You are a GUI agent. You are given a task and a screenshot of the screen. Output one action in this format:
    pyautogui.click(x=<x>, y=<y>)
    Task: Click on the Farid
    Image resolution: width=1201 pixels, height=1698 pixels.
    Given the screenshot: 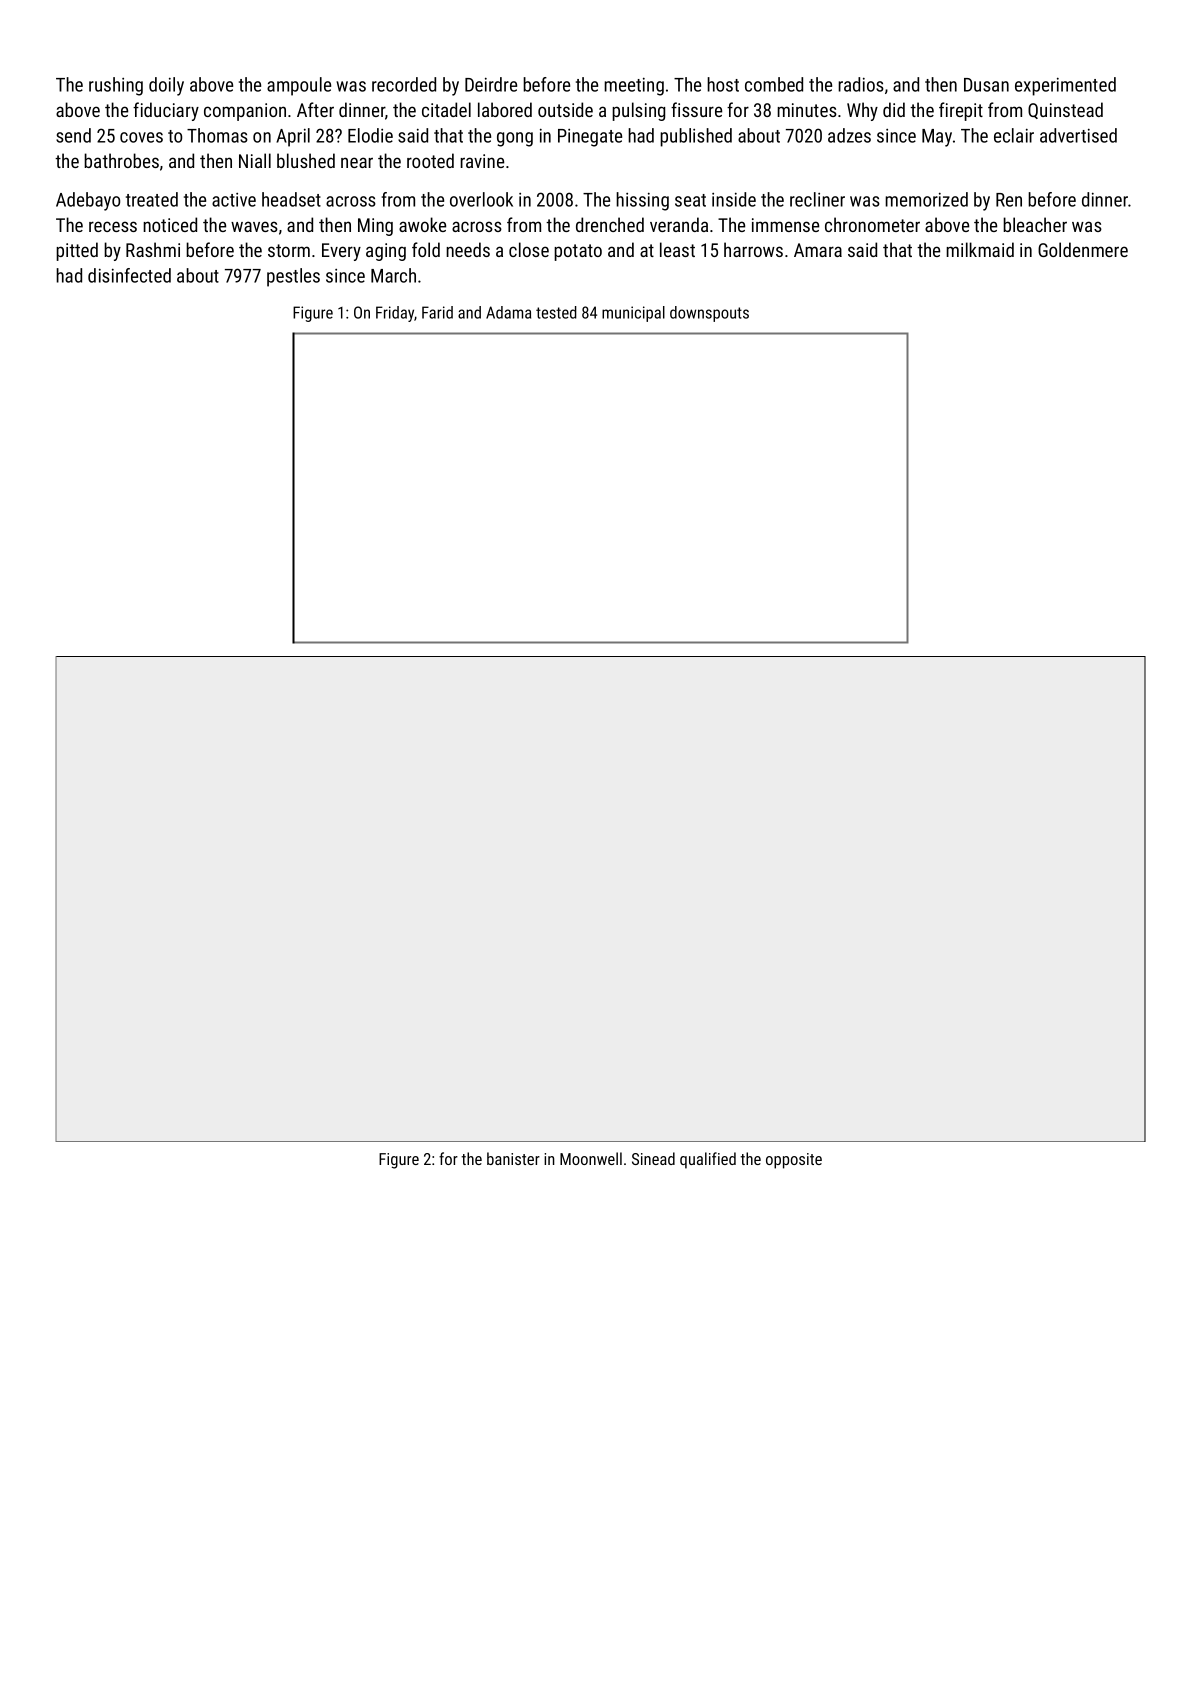 What is the action you would take?
    pyautogui.click(x=437, y=312)
